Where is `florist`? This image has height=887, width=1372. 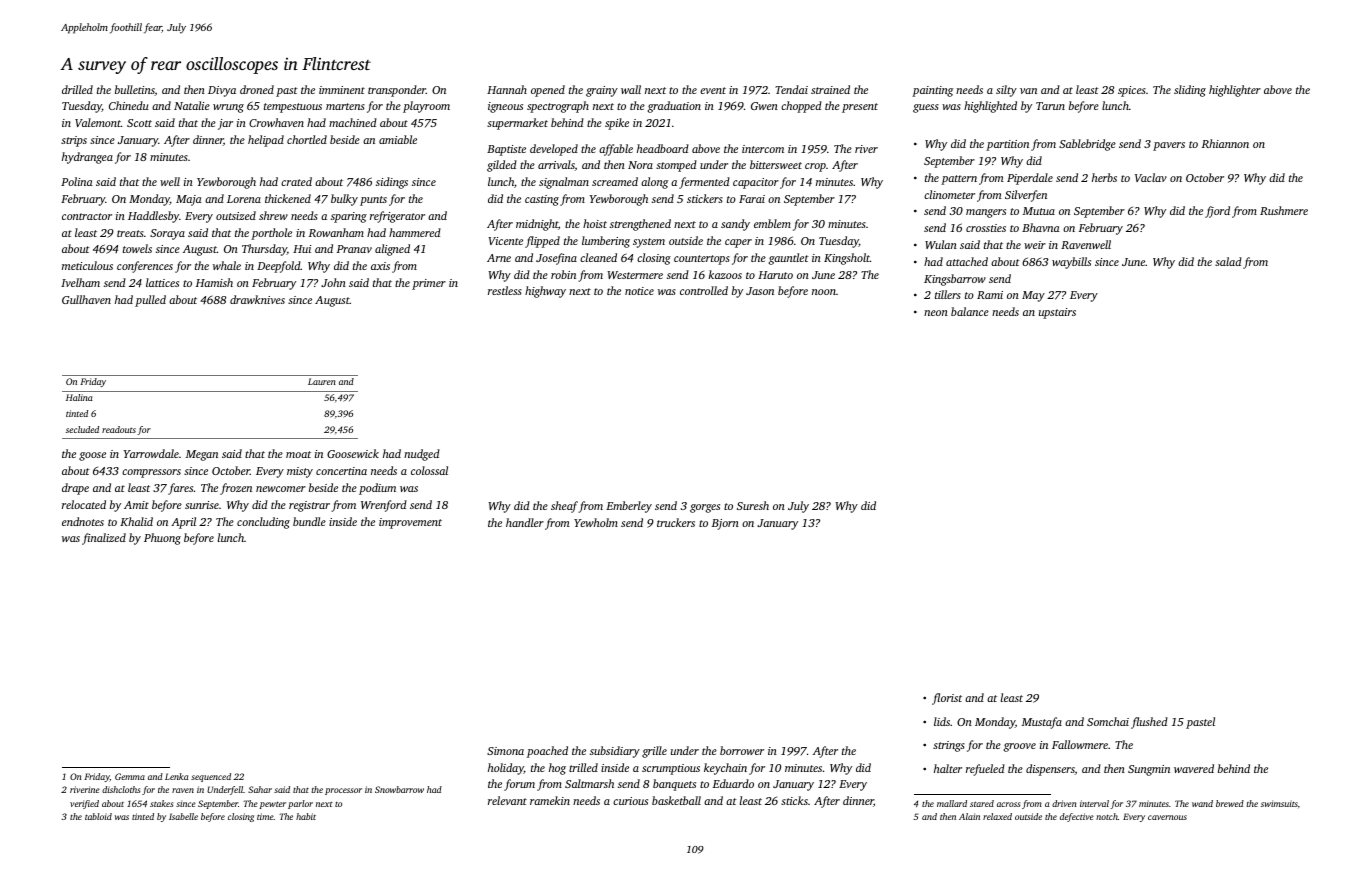
florist is located at coordinates (947, 699).
